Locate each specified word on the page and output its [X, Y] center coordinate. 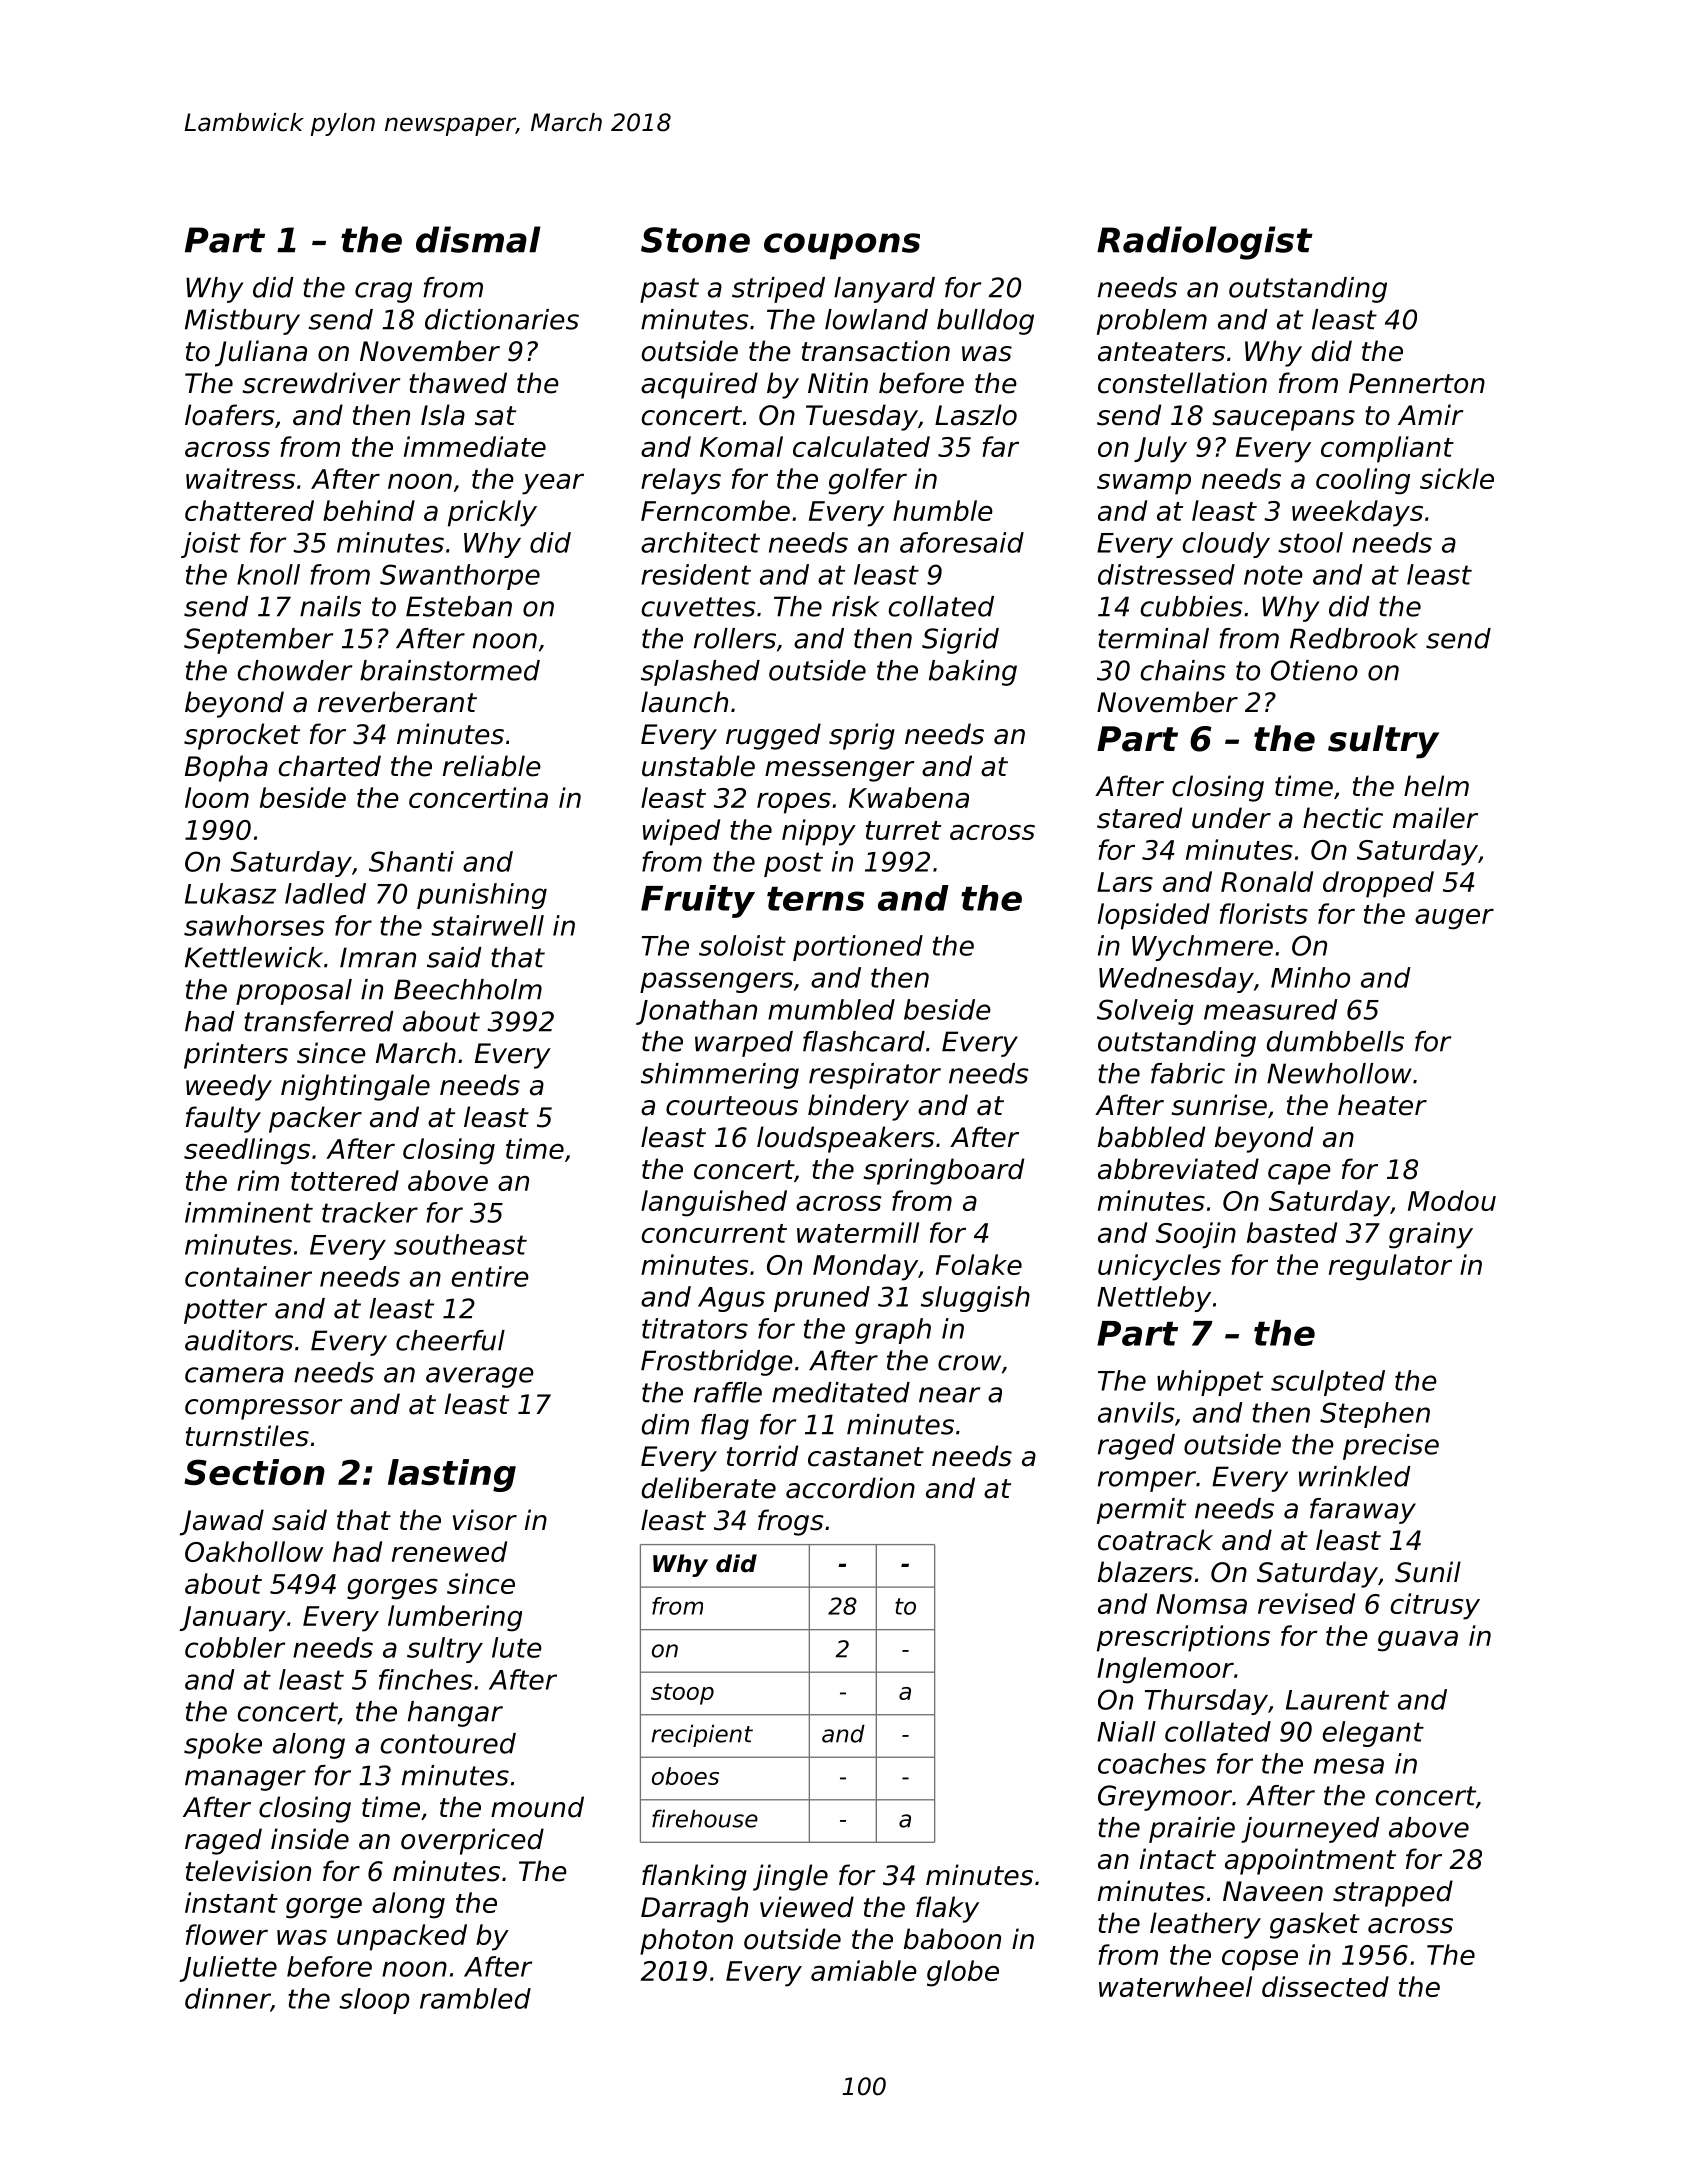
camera [234, 1375]
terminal [1153, 638]
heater [1382, 1105]
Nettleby [1154, 1299]
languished [714, 1203]
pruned [822, 1299]
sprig [862, 736]
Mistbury [242, 322]
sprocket [242, 736]
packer [315, 1119]
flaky [947, 1909]
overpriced [472, 1841]
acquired [699, 385]
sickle [1457, 478]
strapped [1393, 1893]
